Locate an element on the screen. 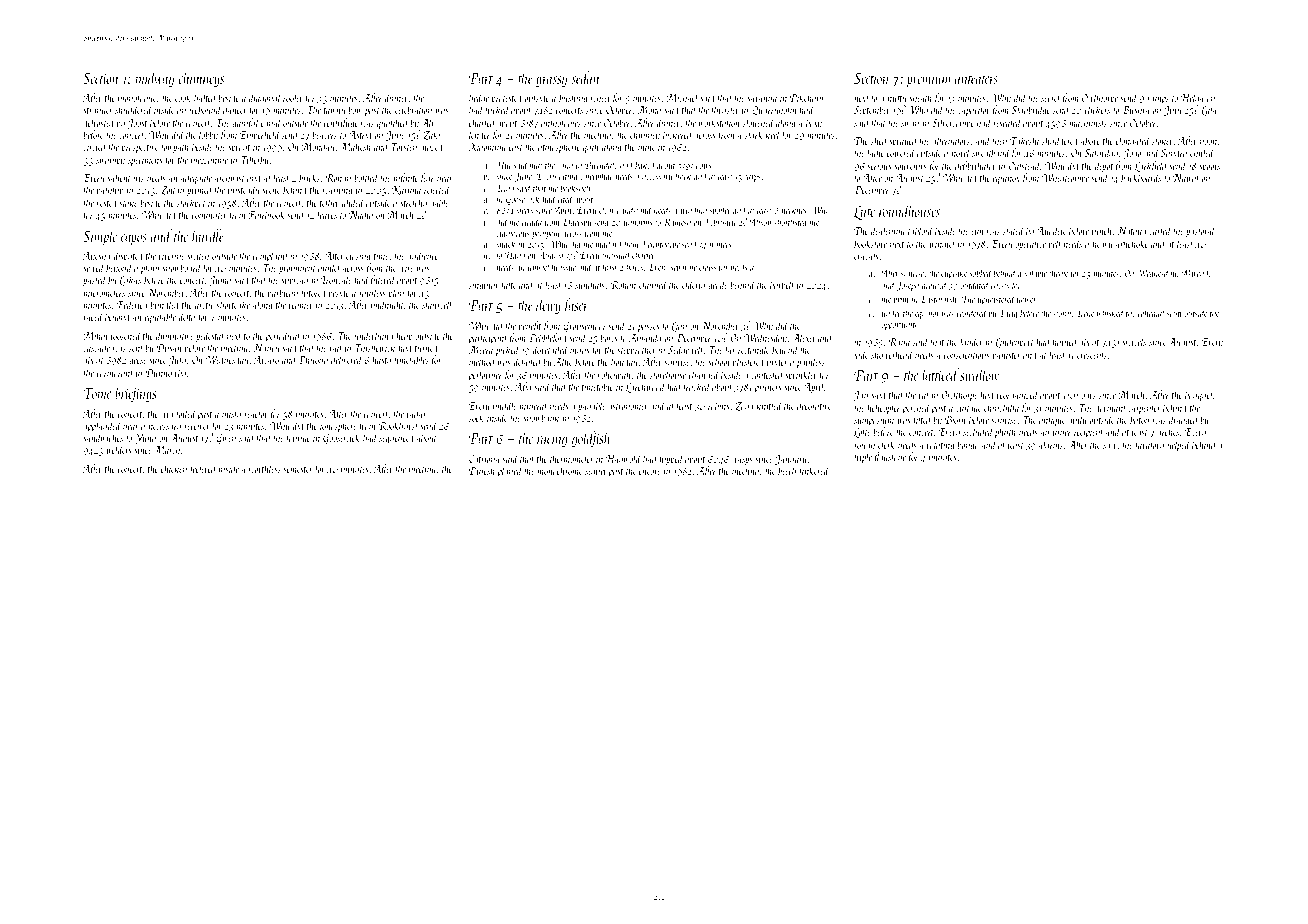 This screenshot has width=1308, height=924. circled is located at coordinates (95, 146).
